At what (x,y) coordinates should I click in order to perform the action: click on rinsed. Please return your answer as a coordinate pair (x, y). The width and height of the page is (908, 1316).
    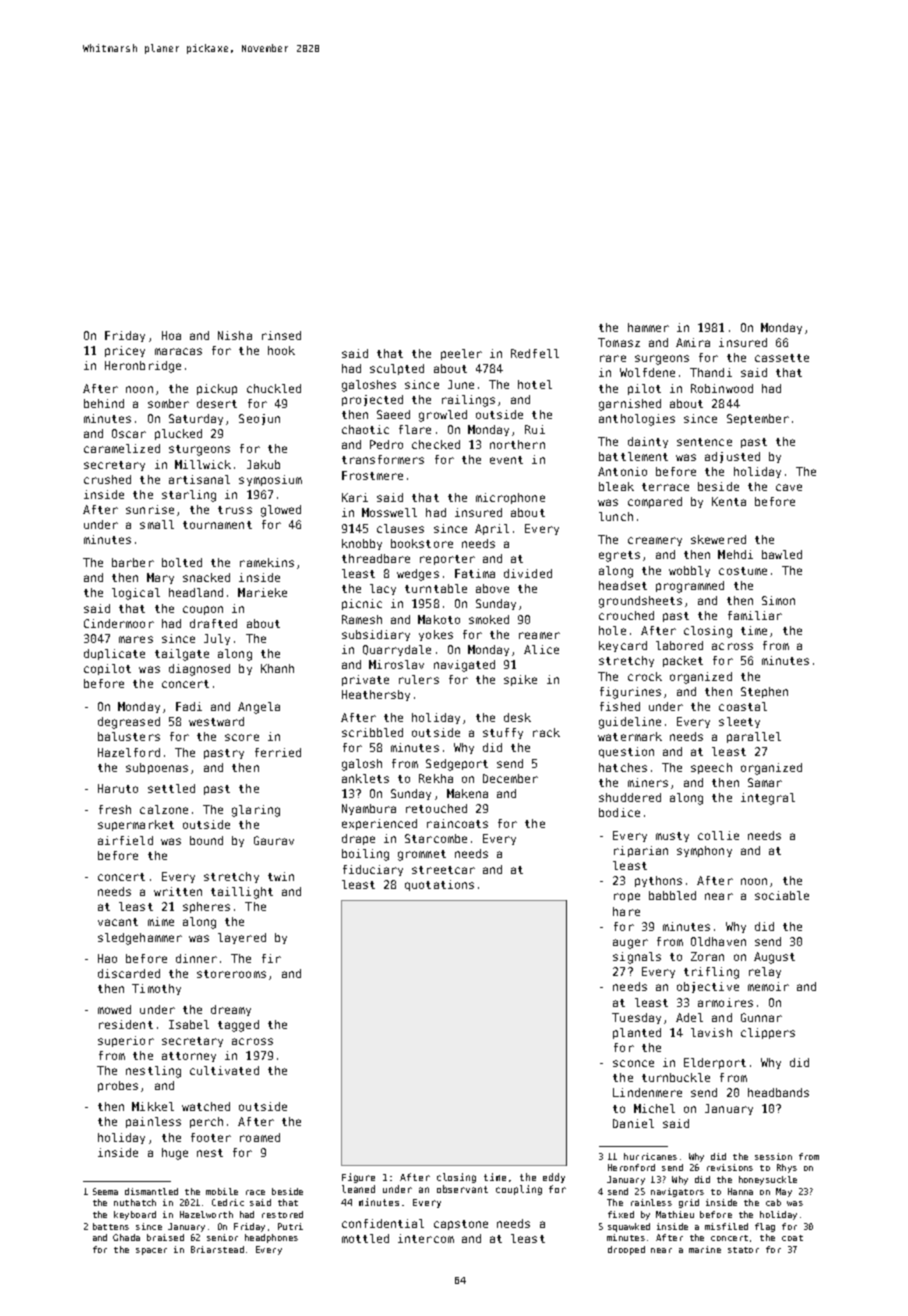
    Looking at the image, I should click on (281, 335).
